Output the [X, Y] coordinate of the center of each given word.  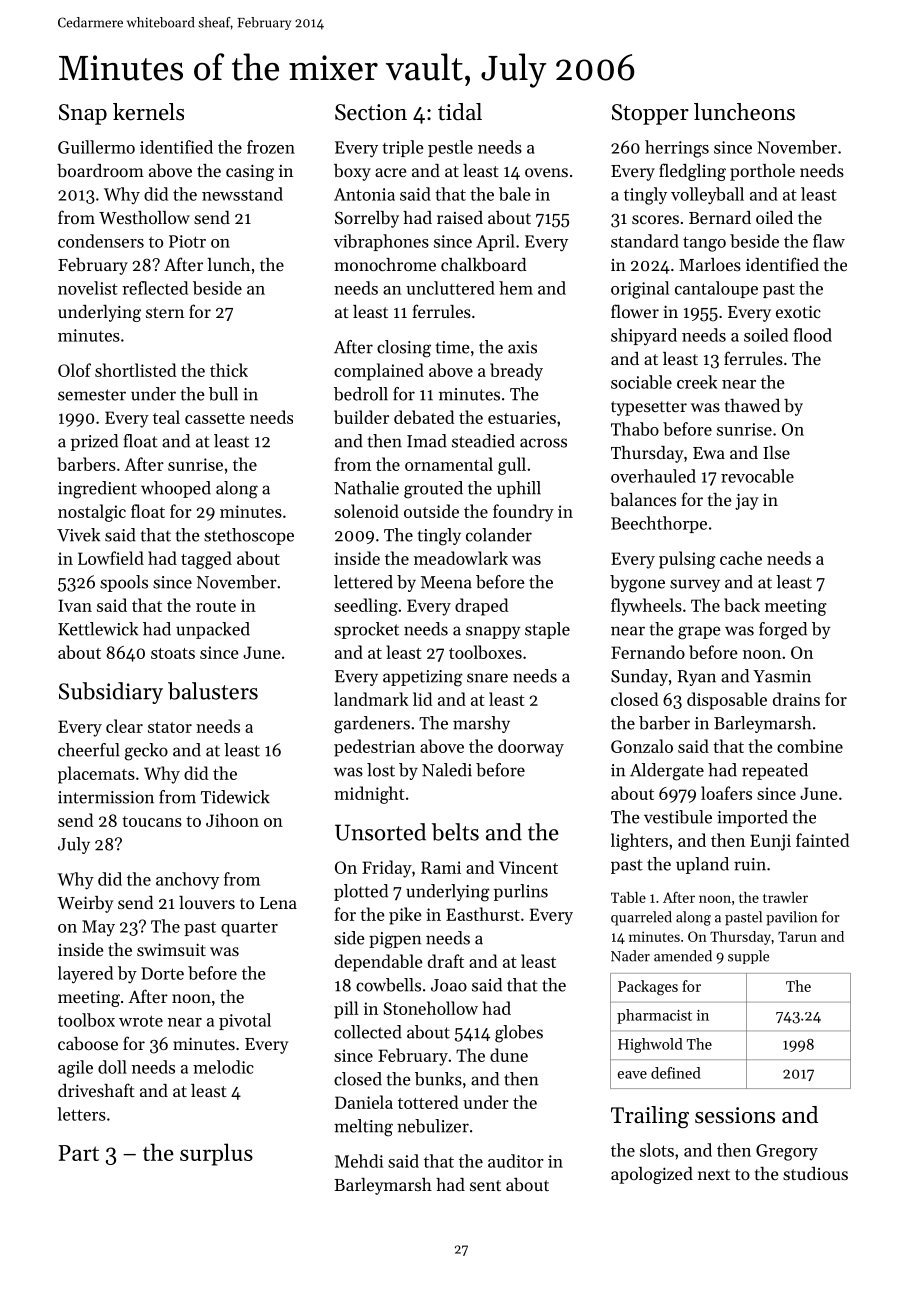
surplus [216, 1154]
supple [748, 957]
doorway [531, 748]
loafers [726, 793]
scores [655, 219]
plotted [361, 892]
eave [632, 1075]
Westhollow [144, 217]
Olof [74, 370]
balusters [213, 691]
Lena [278, 903]
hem [516, 288]
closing [404, 349]
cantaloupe [716, 289]
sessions [735, 1115]
